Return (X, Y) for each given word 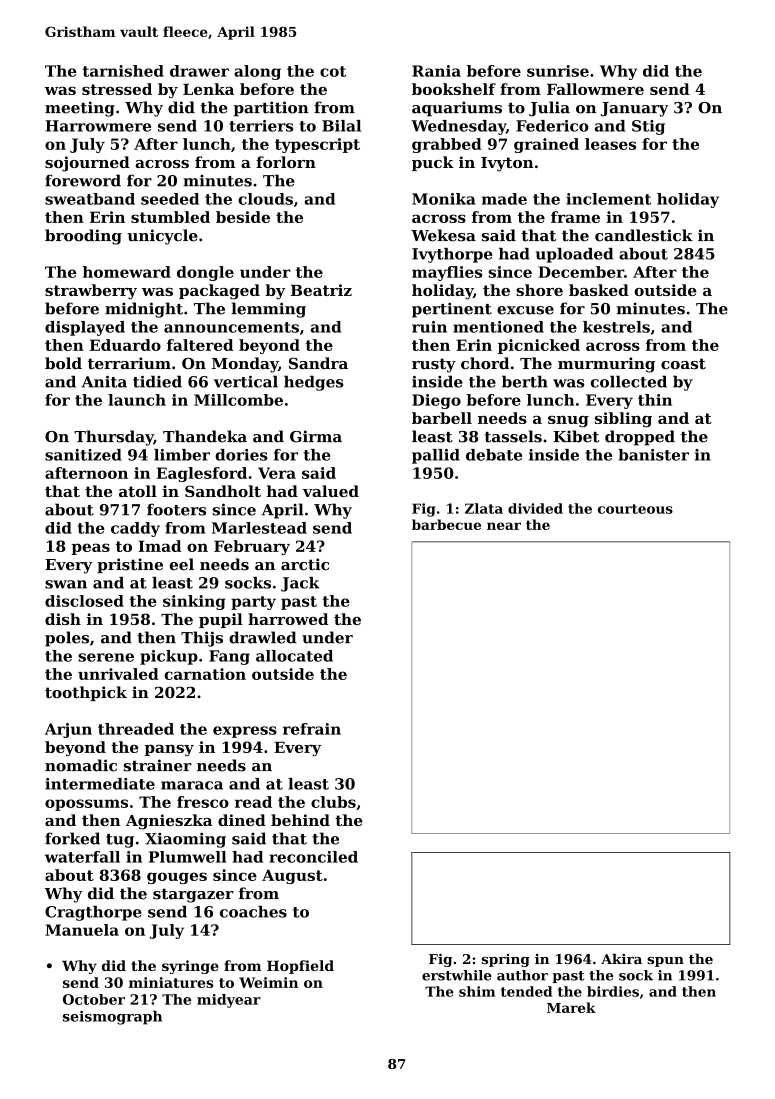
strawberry (91, 292)
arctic (305, 564)
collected (629, 381)
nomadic (81, 765)
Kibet (576, 436)
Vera (277, 473)
